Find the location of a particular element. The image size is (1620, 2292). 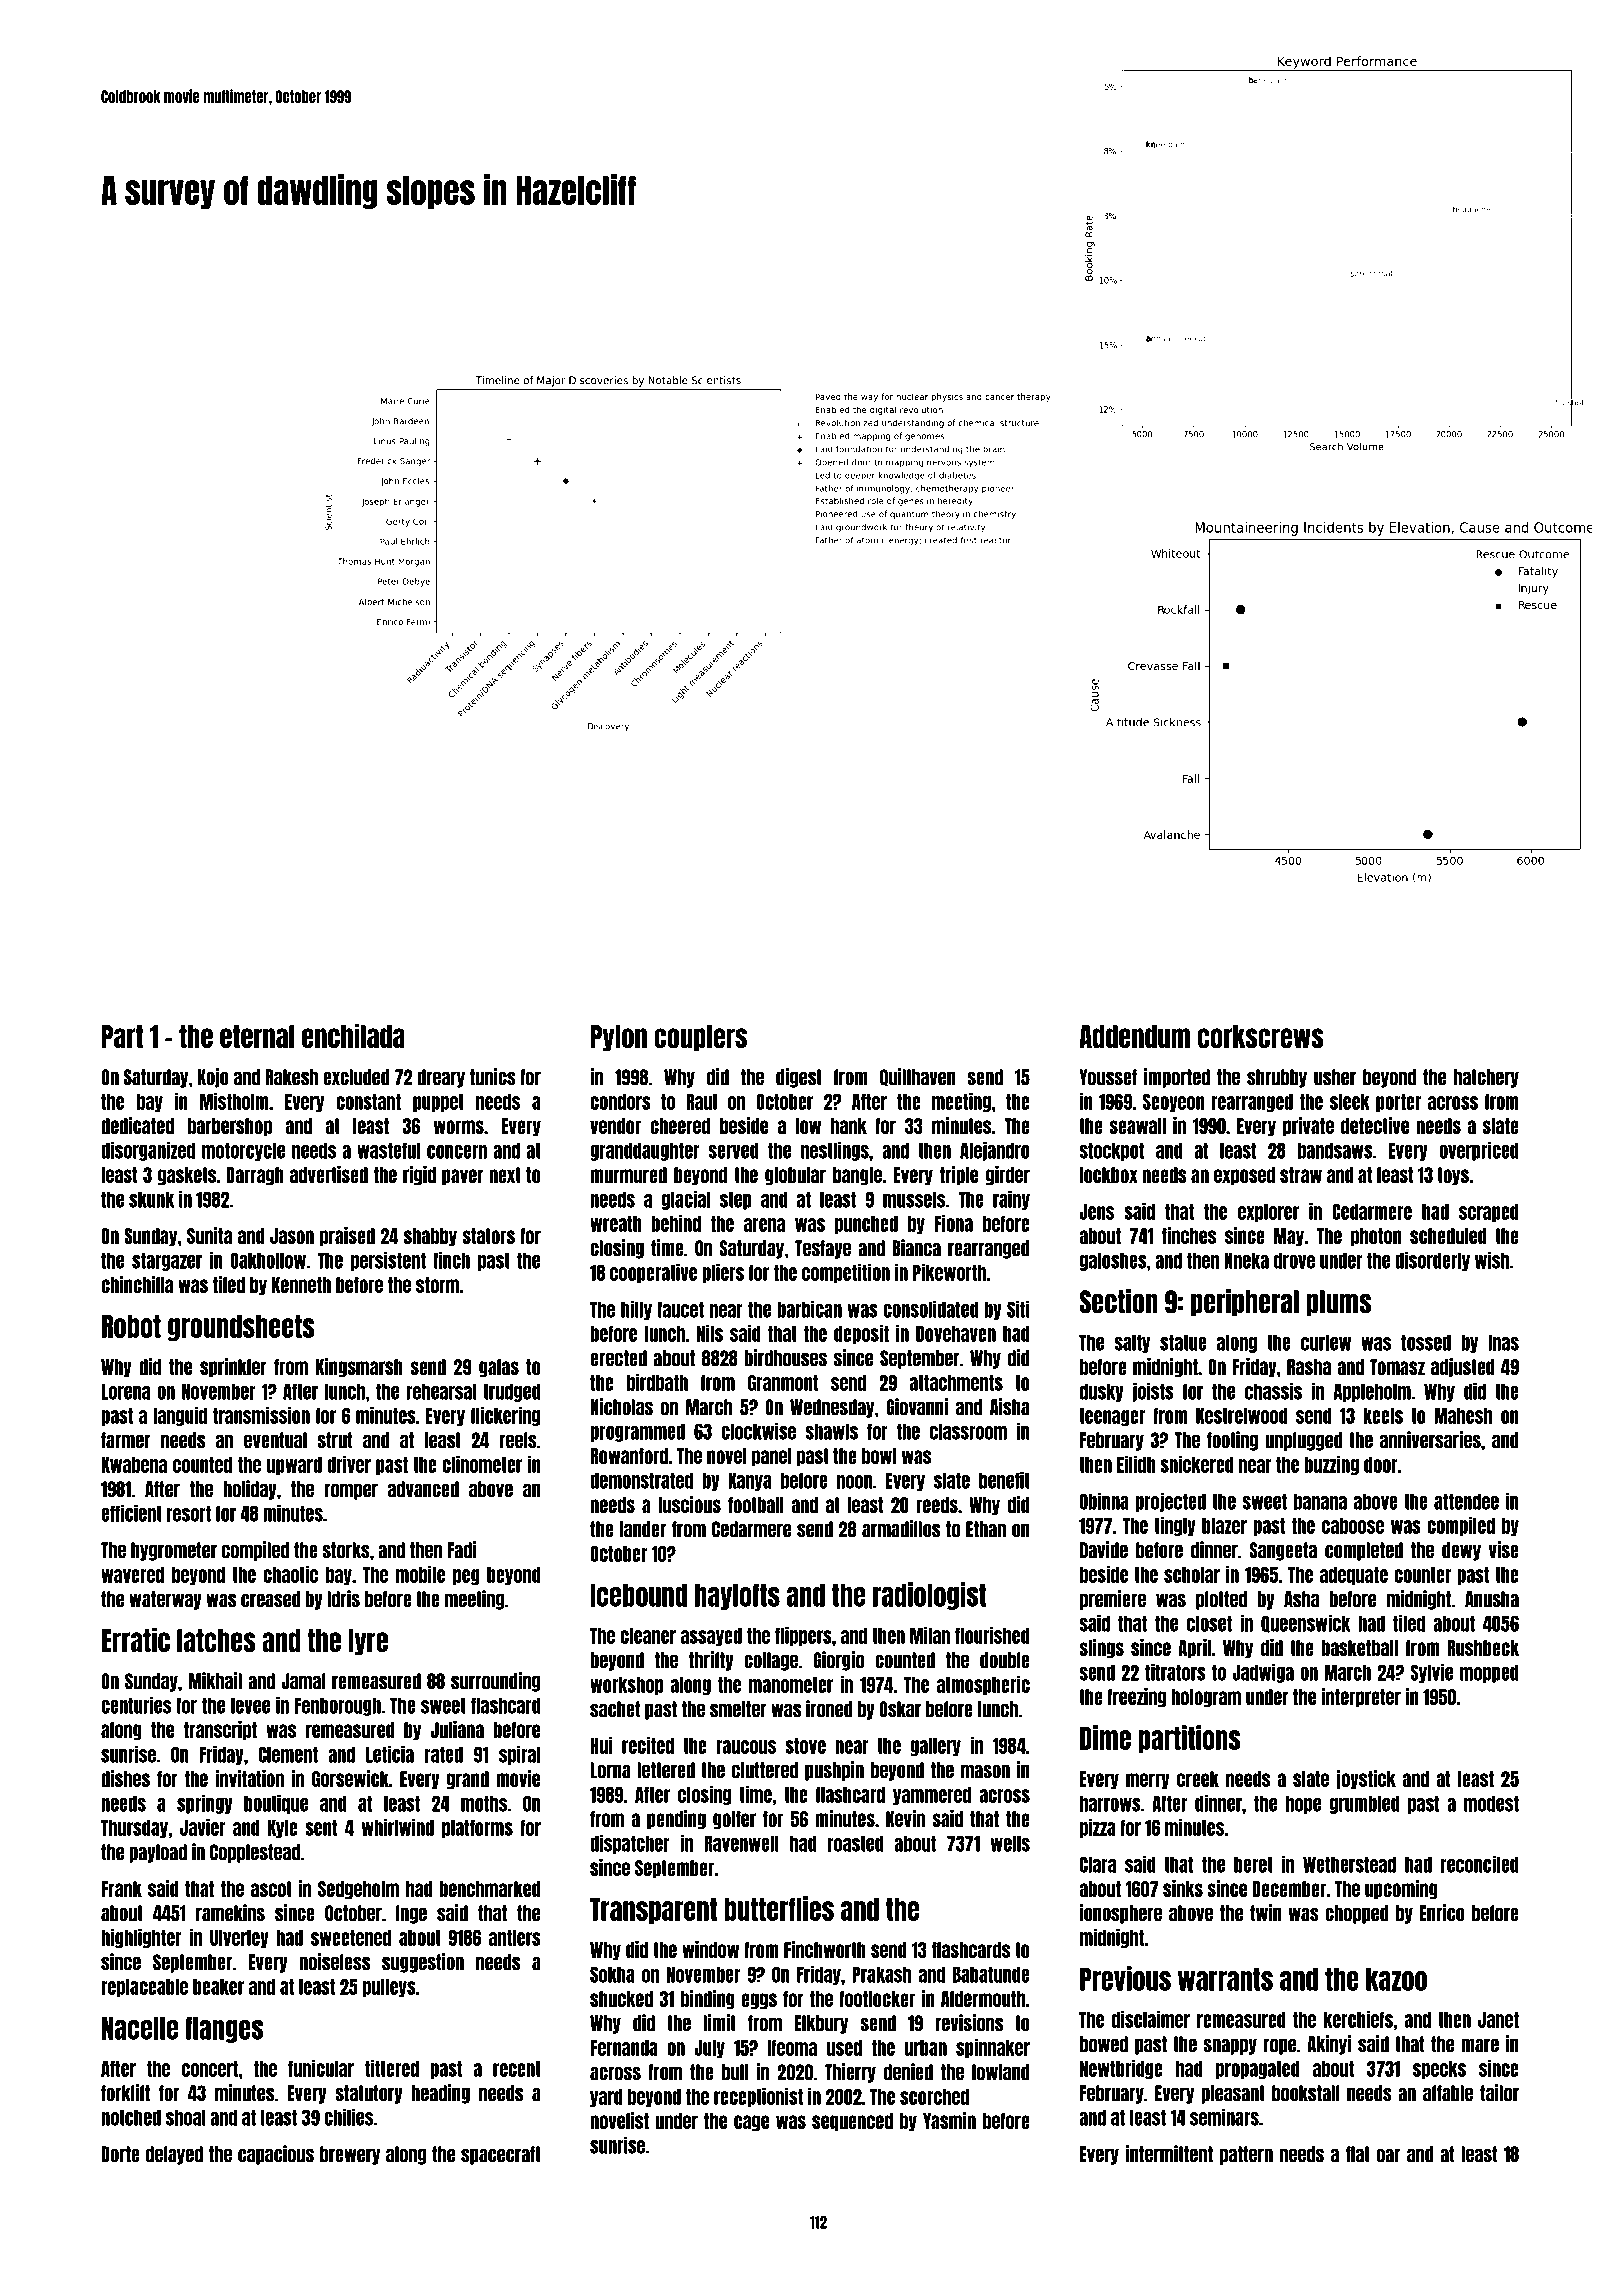

excluded is located at coordinates (356, 1077).
